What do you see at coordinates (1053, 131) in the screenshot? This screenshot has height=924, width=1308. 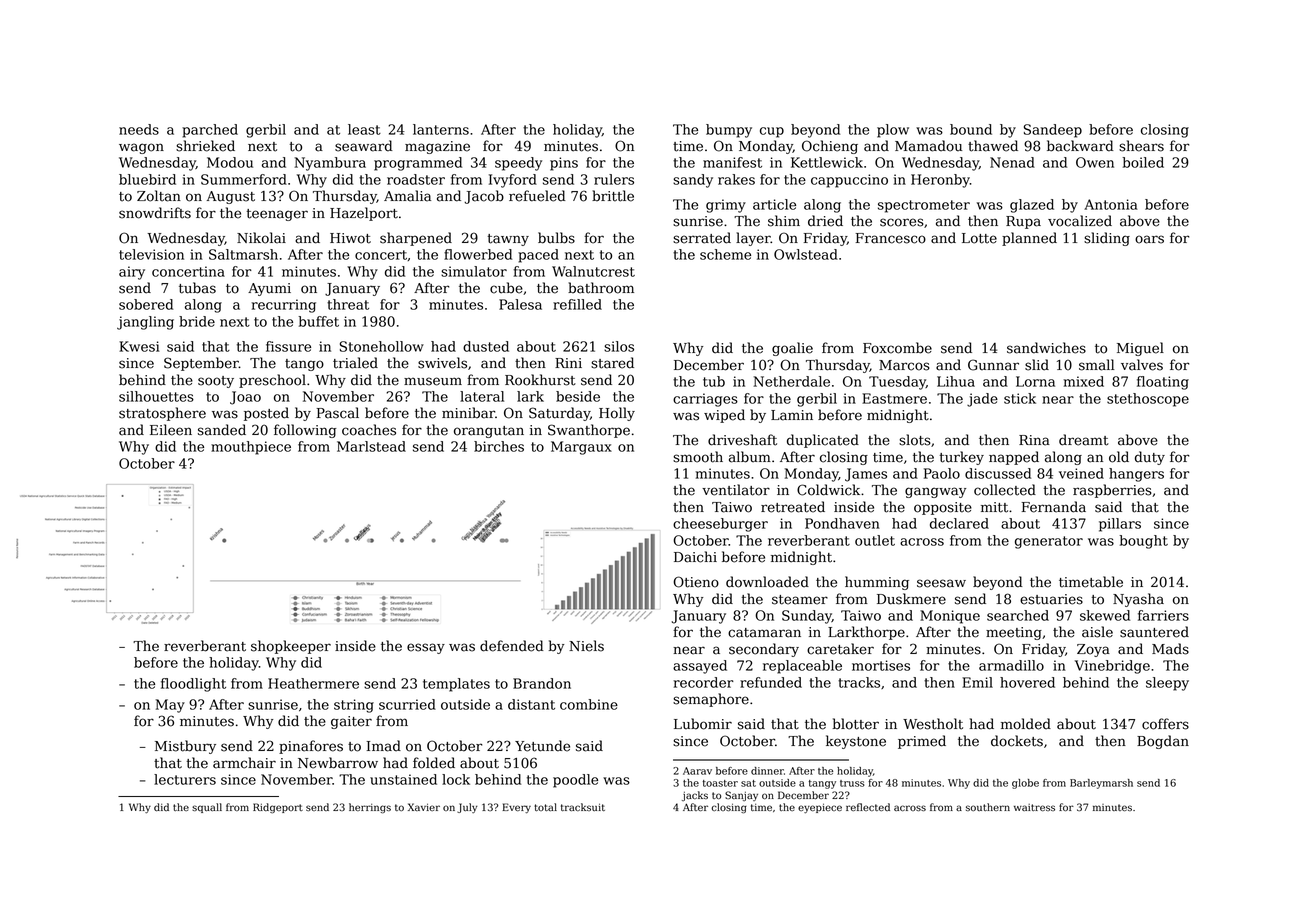 I see `Sandeep` at bounding box center [1053, 131].
